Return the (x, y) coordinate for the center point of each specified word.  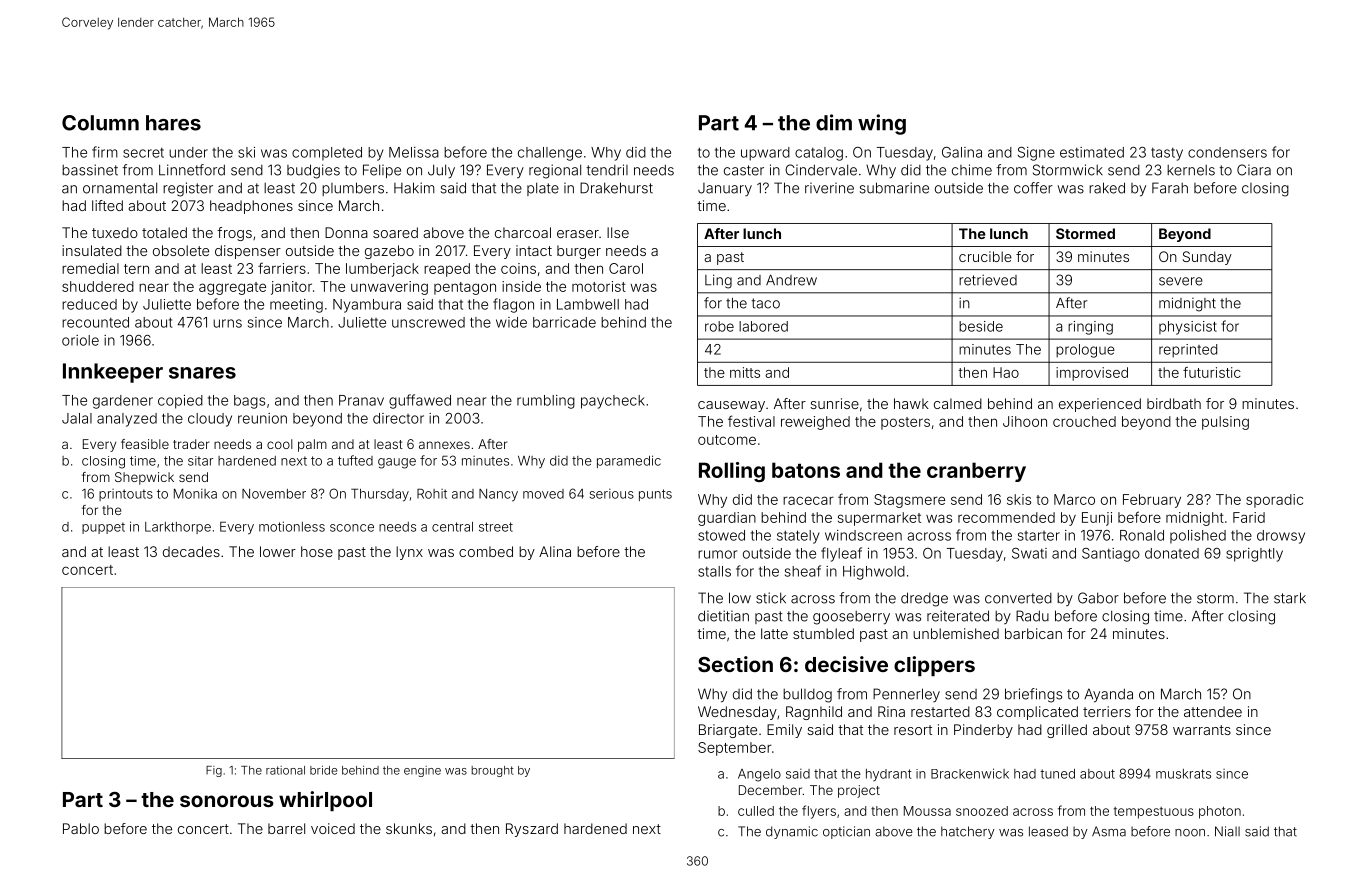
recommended (1006, 517)
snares (202, 373)
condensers (1227, 152)
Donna (346, 232)
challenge (550, 154)
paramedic (629, 461)
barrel (286, 828)
